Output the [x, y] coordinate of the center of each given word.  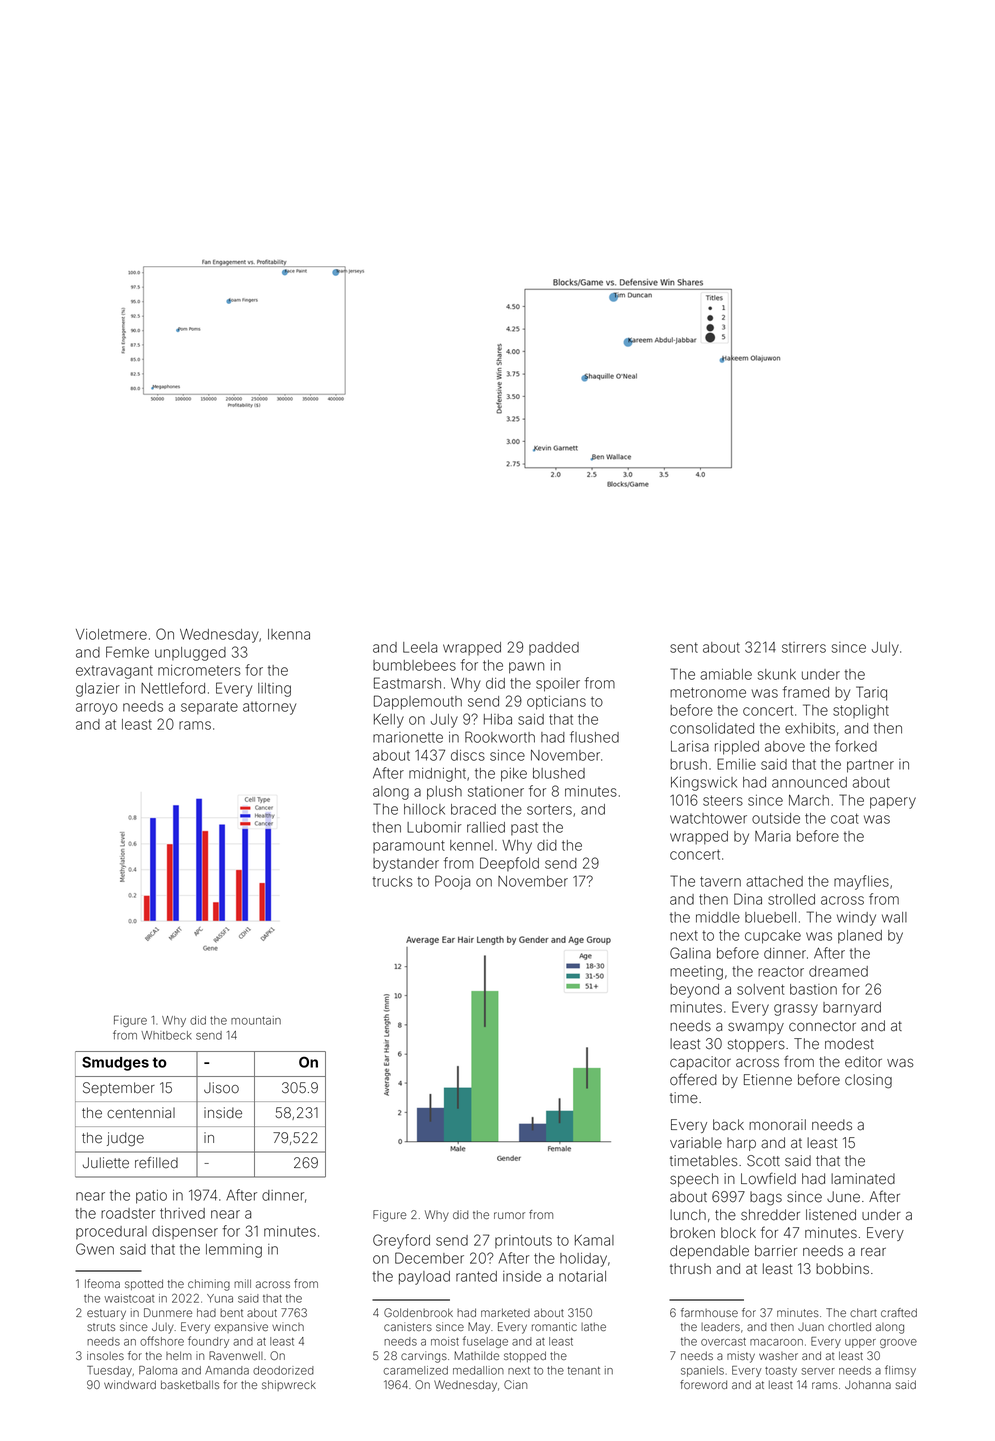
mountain [256, 1020]
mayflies [861, 882]
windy [856, 919]
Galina [690, 953]
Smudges [115, 1063]
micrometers [199, 670]
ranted [476, 1276]
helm [179, 1355]
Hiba [498, 719]
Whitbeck [166, 1035]
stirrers [804, 647]
